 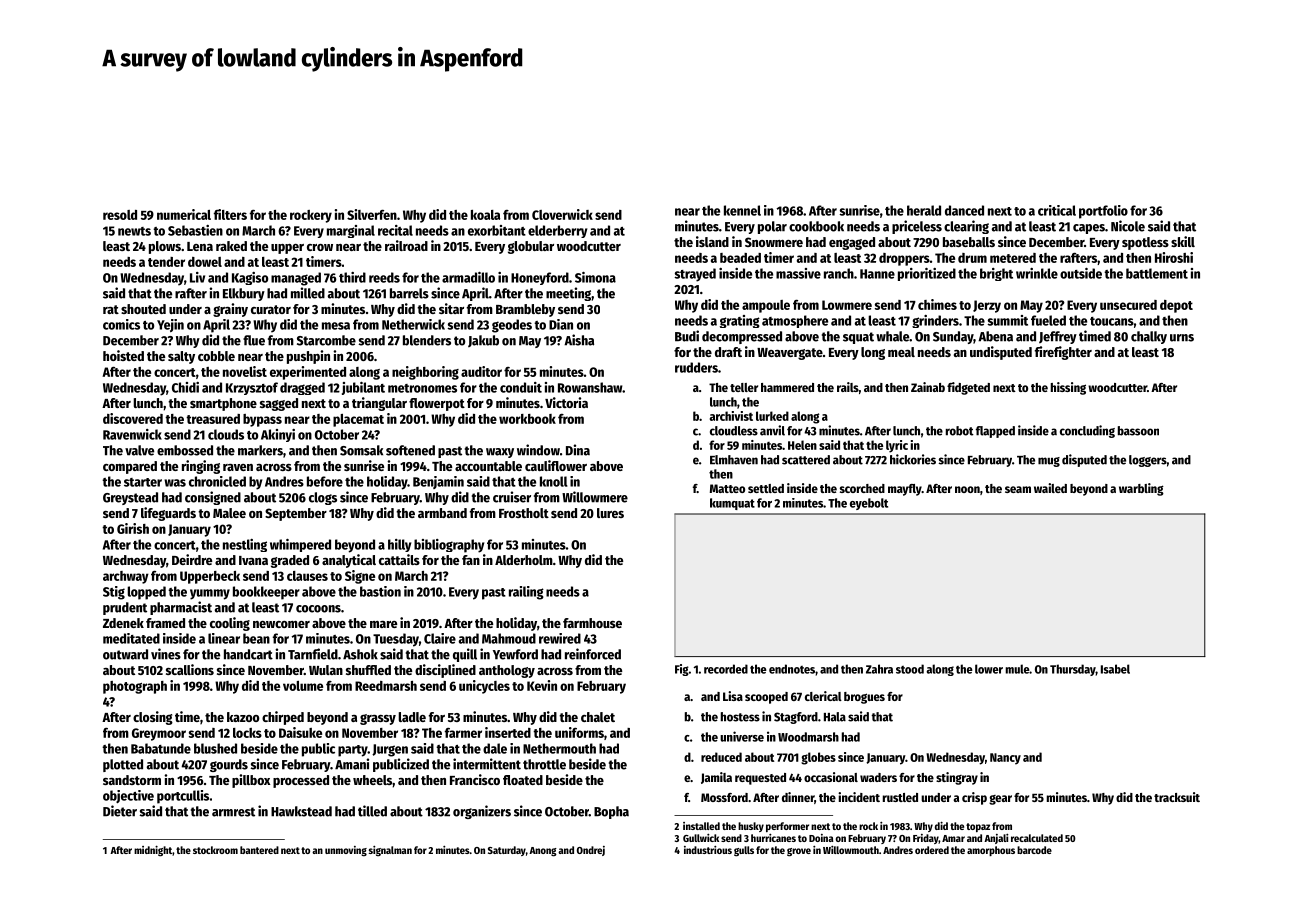 I want to click on Silverfen, so click(x=372, y=214).
